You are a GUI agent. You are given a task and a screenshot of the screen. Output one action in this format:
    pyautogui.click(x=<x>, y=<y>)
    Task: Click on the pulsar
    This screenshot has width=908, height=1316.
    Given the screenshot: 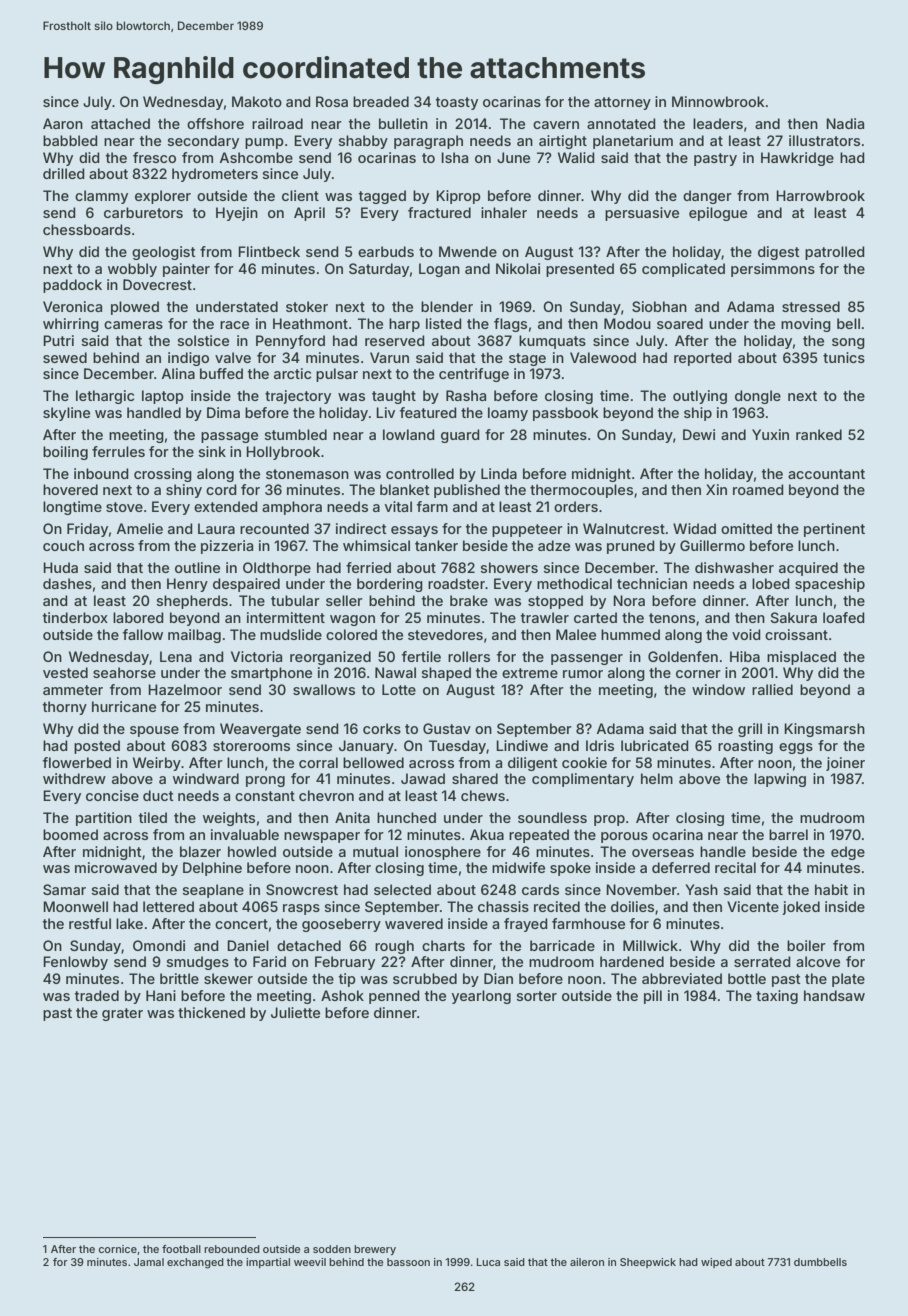 What is the action you would take?
    pyautogui.click(x=337, y=375)
